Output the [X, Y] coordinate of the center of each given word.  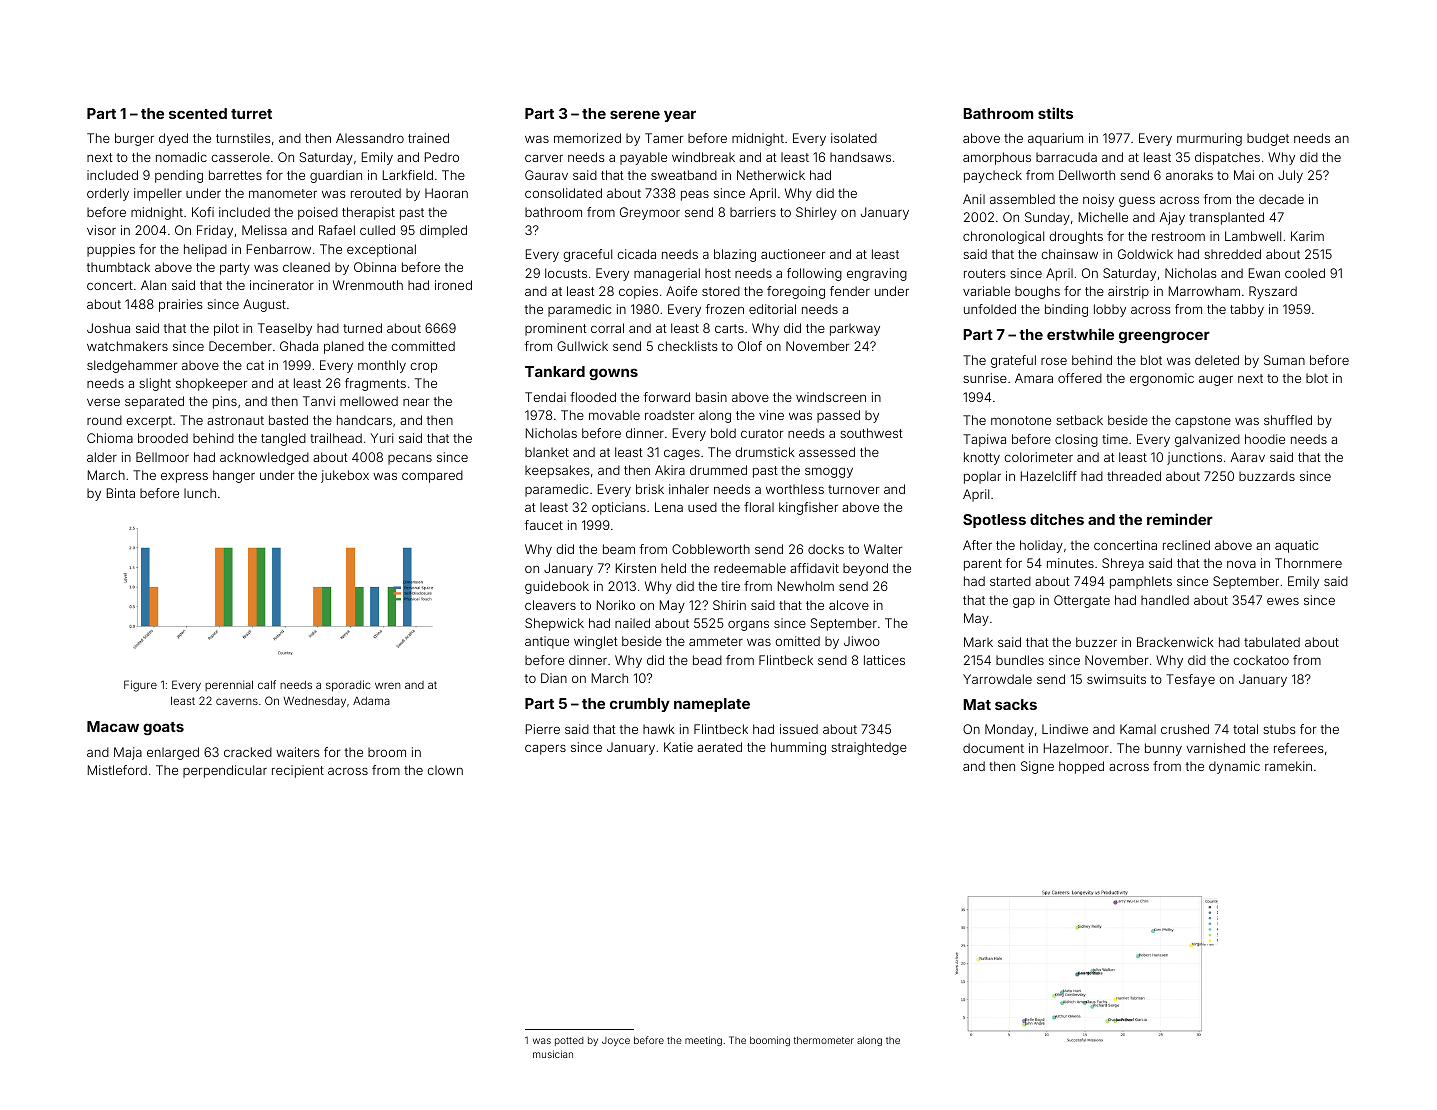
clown [445, 770]
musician [553, 1054]
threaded [1134, 476]
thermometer [824, 1040]
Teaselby [285, 329]
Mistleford [117, 770]
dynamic [1234, 767]
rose [1054, 361]
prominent [556, 329]
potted [569, 1041]
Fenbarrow [279, 249]
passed [838, 416]
